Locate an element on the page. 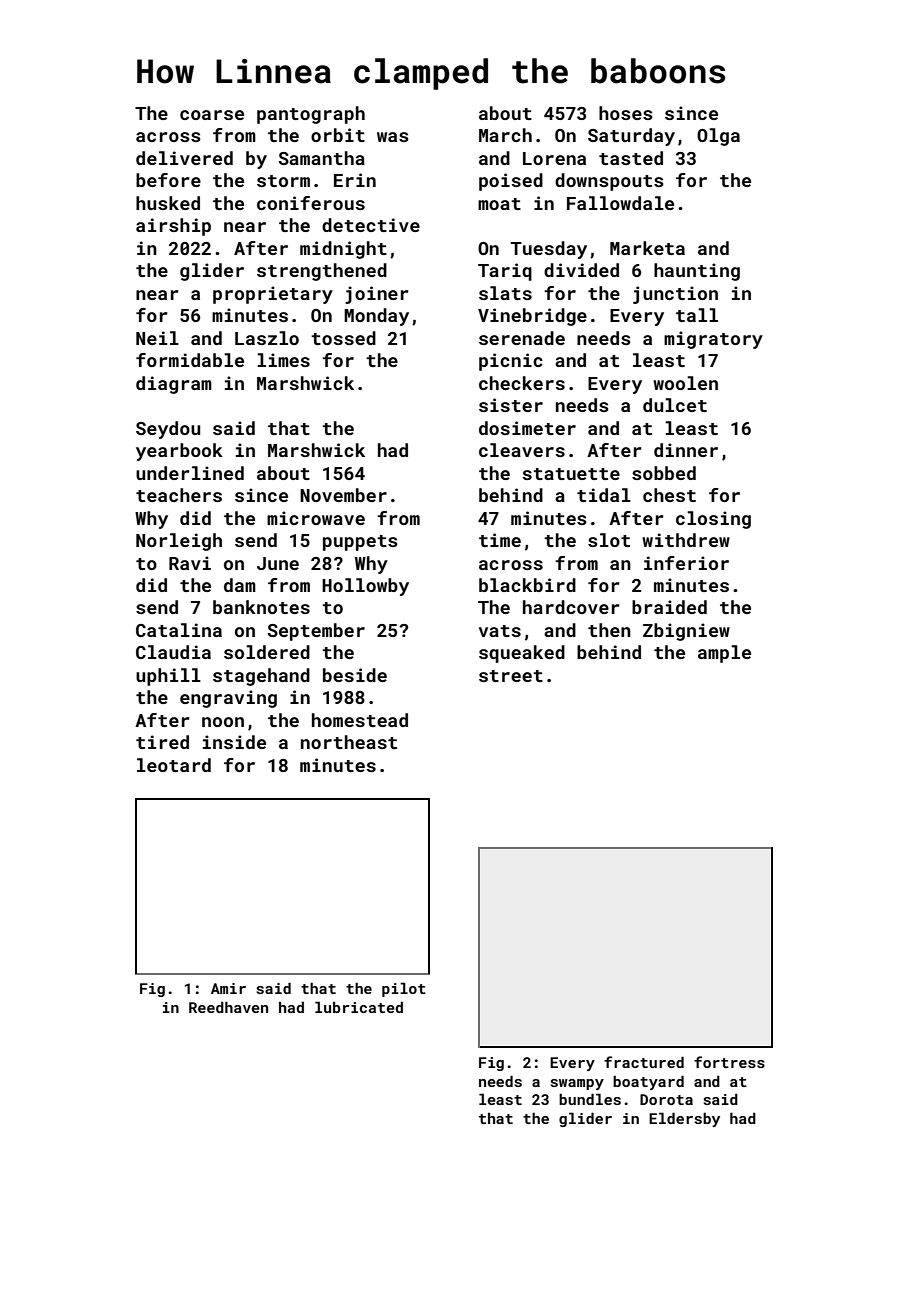 Image resolution: width=908 pixels, height=1316 pixels. squeaked is located at coordinates (522, 654).
